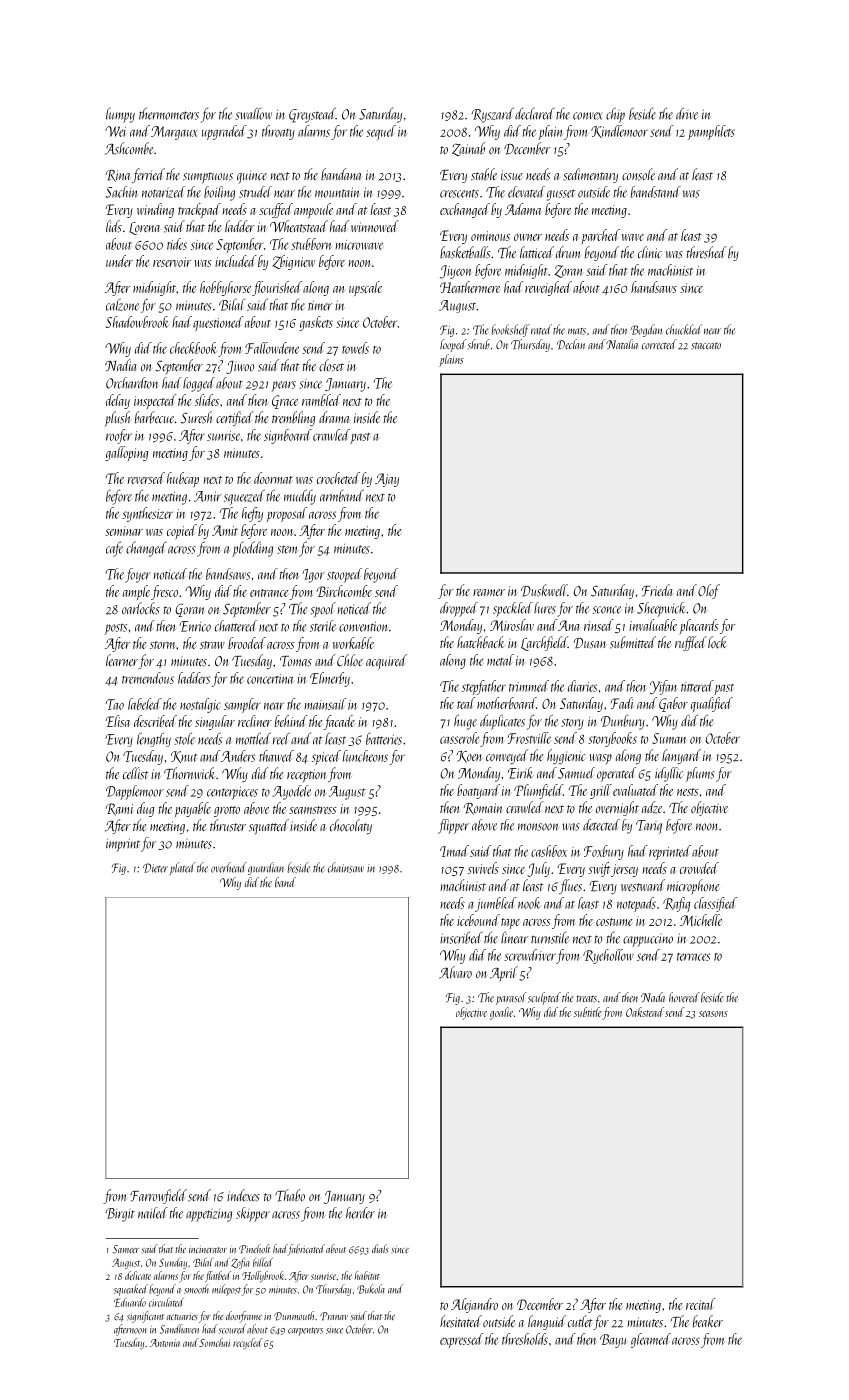 Image resolution: width=849 pixels, height=1400 pixels. What do you see at coordinates (334, 417) in the screenshot?
I see `drama` at bounding box center [334, 417].
